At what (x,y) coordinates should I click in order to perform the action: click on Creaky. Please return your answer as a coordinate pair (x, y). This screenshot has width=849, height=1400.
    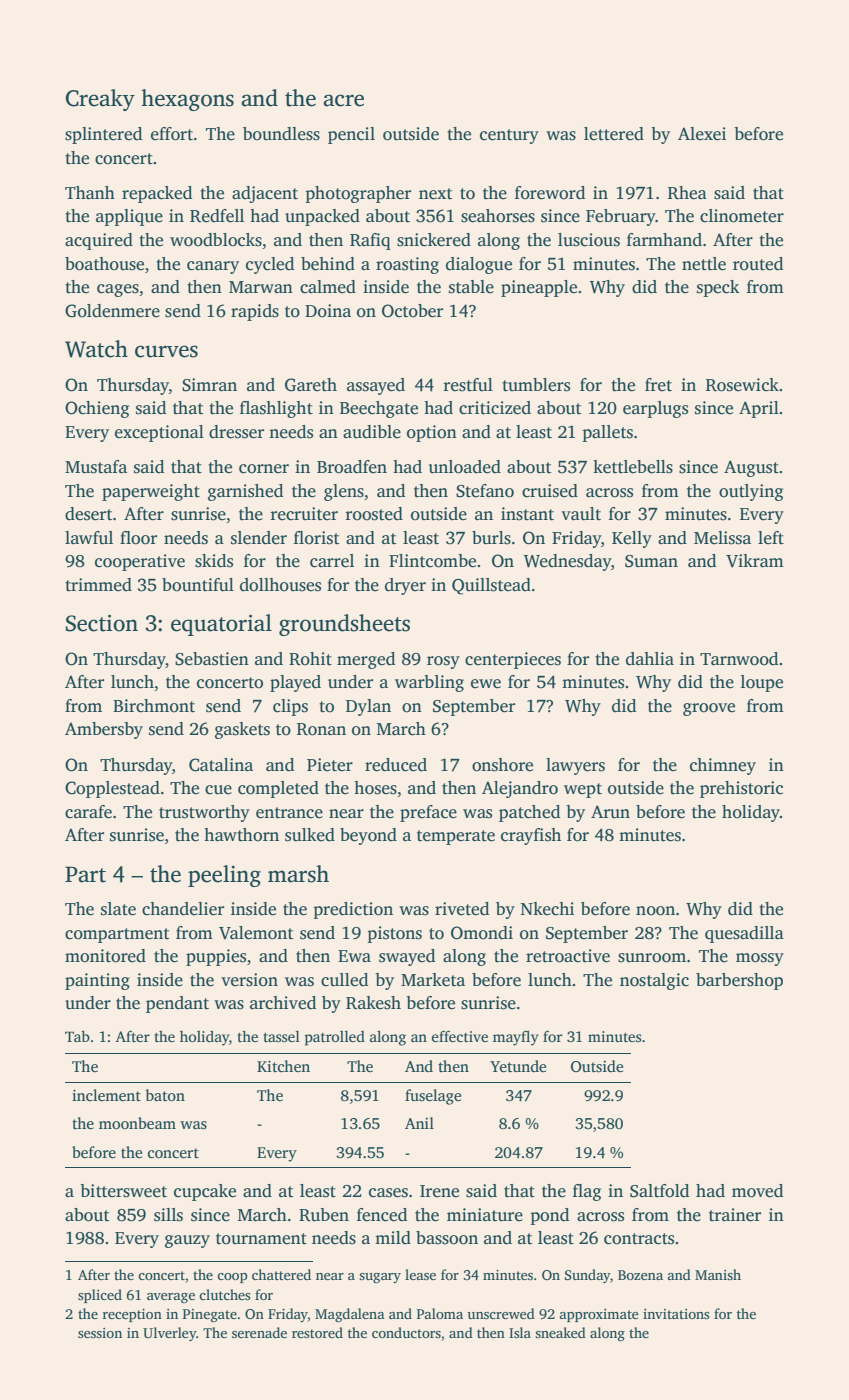
    Looking at the image, I should click on (100, 100).
